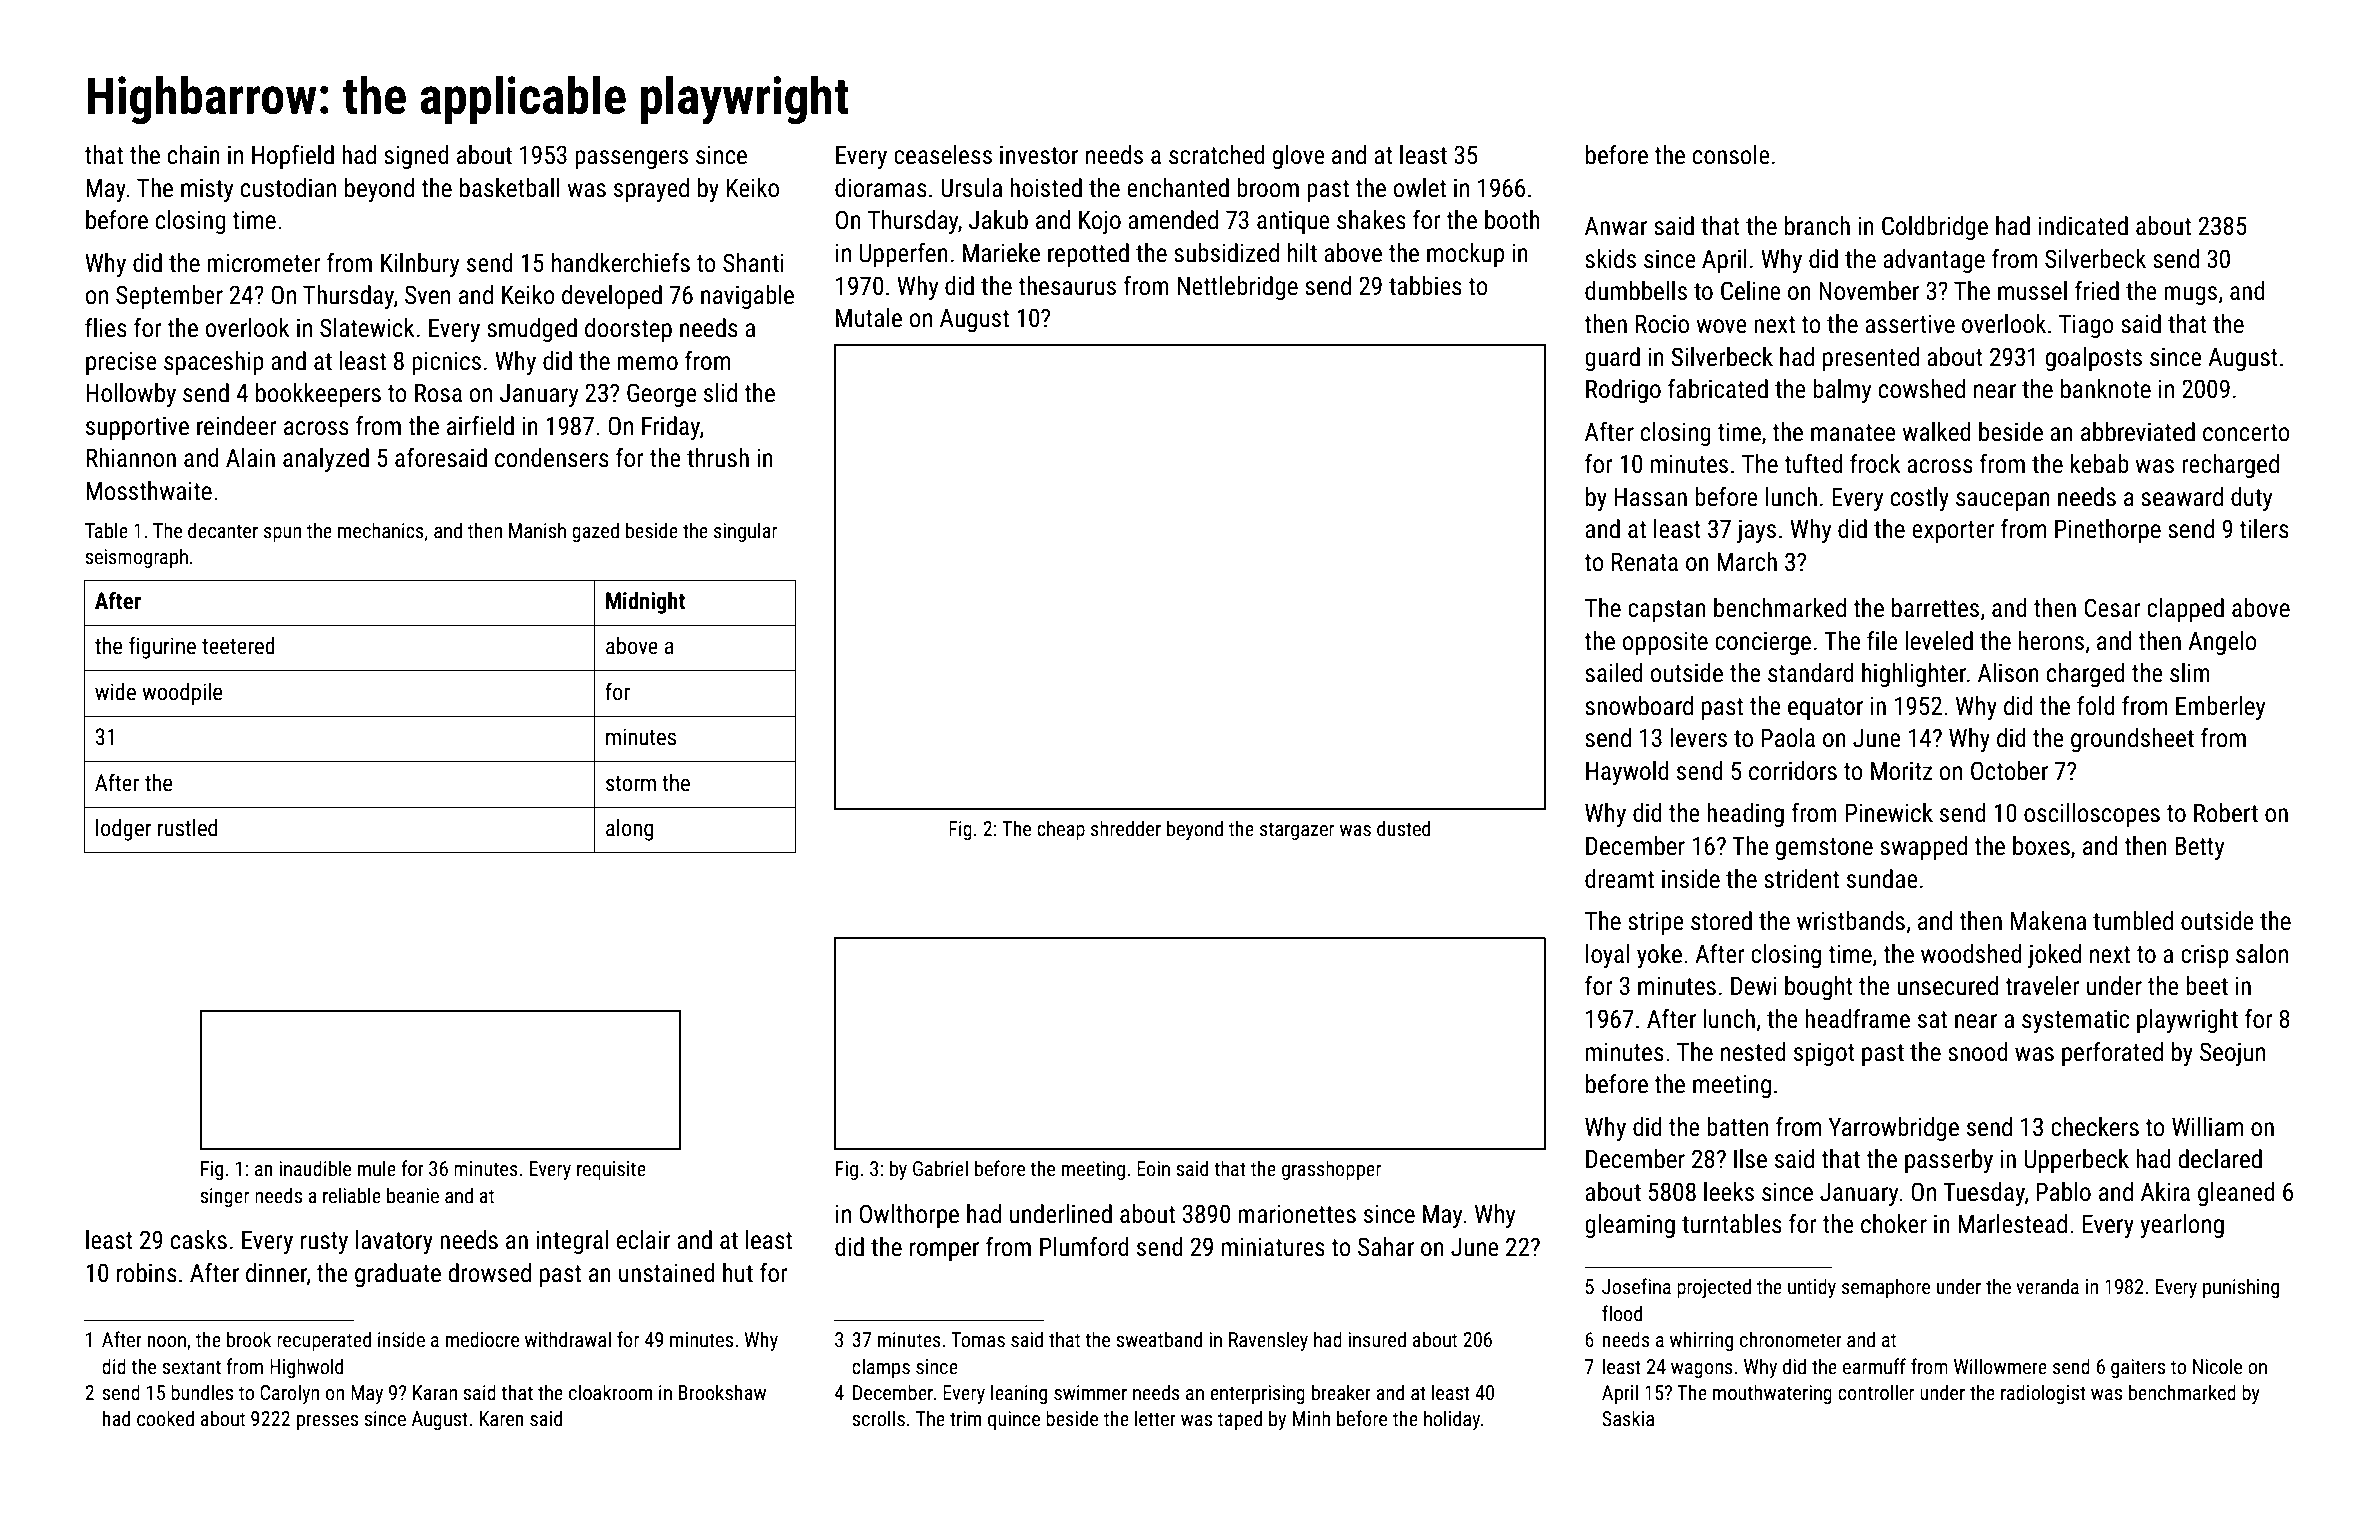 Image resolution: width=2380 pixels, height=1540 pixels. What do you see at coordinates (1067, 286) in the page?
I see `thesaurus` at bounding box center [1067, 286].
